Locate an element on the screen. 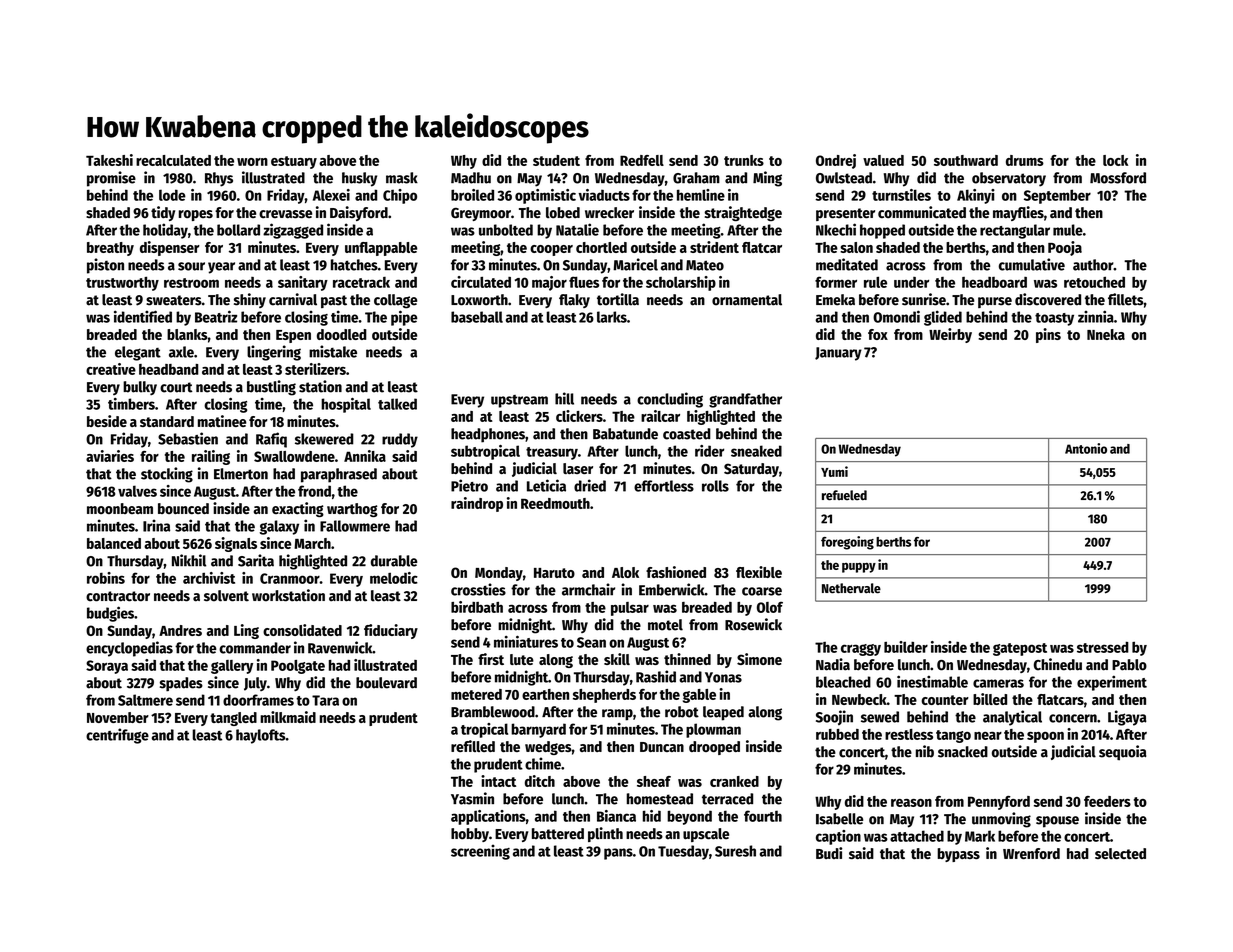 Image resolution: width=1233 pixels, height=952 pixels. selected is located at coordinates (1120, 853).
